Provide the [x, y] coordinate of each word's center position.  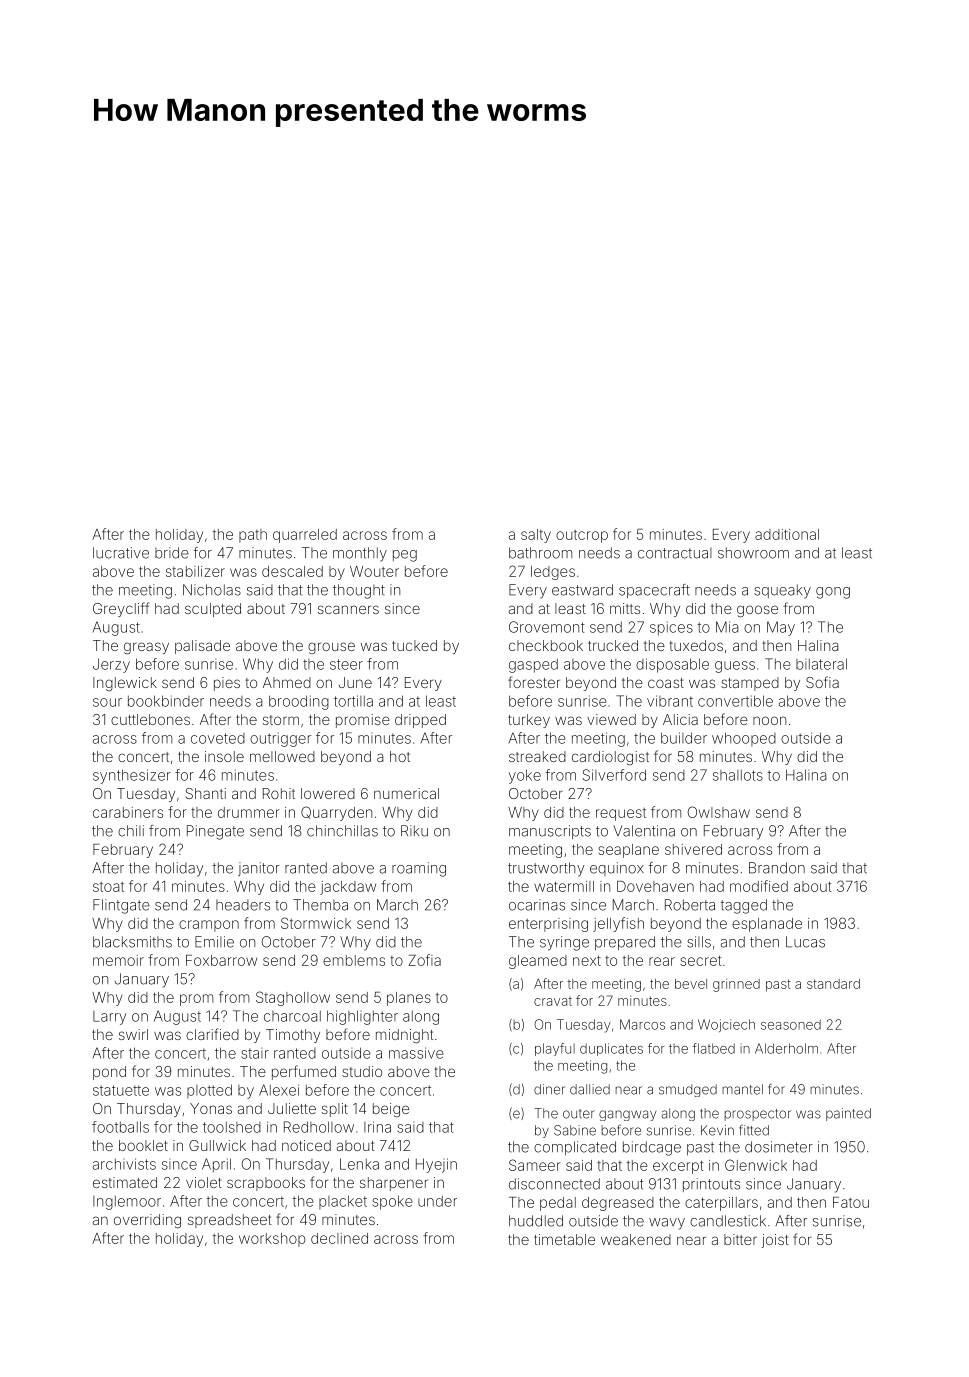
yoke [525, 776]
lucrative [121, 553]
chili [131, 831]
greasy [146, 648]
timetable [564, 1239]
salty [536, 536]
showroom [753, 553]
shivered [693, 849]
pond [109, 1073]
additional [787, 534]
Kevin [717, 1130]
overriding [147, 1221]
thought [359, 591]
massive [416, 1053]
